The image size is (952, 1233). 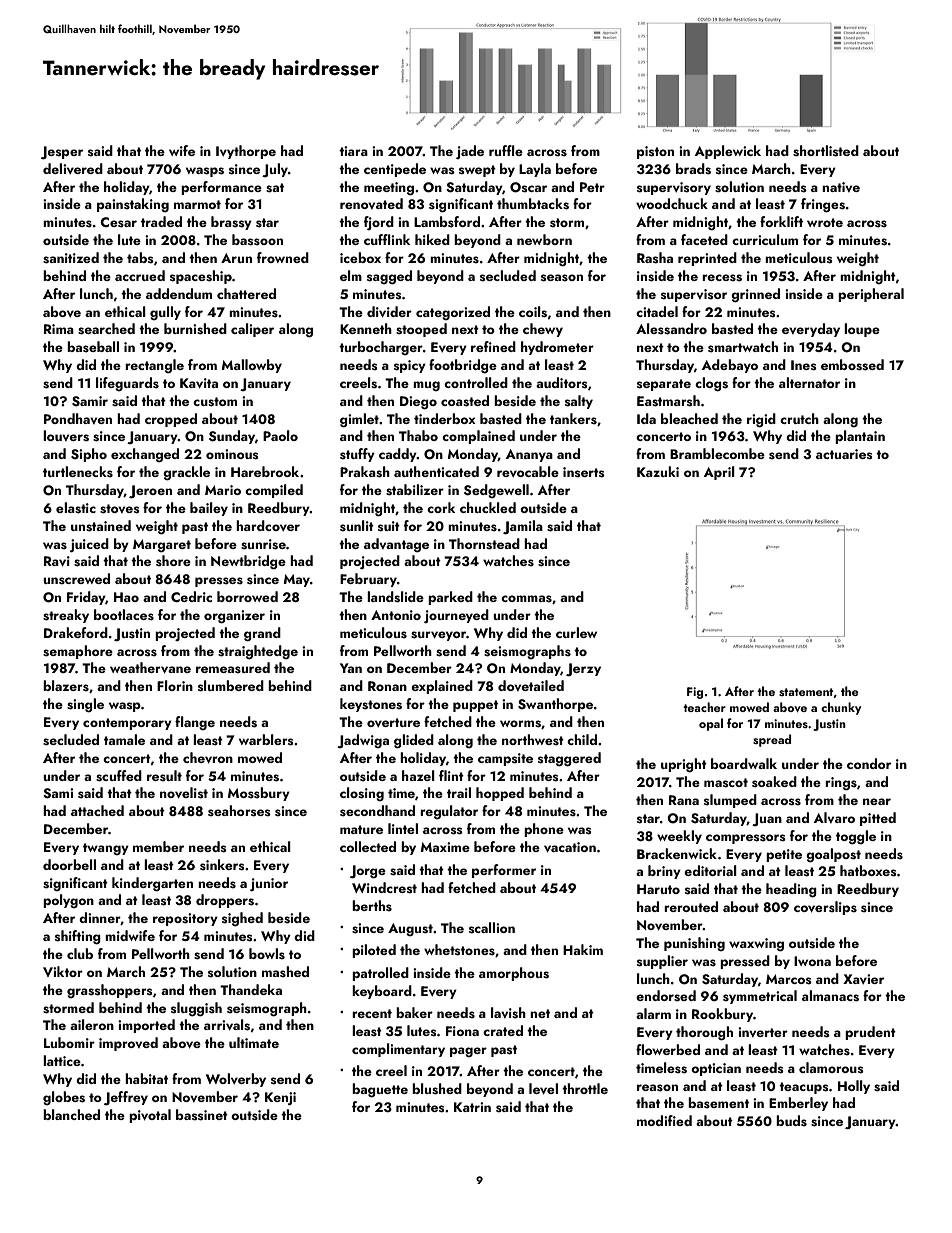 What do you see at coordinates (477, 171) in the screenshot?
I see `swept` at bounding box center [477, 171].
